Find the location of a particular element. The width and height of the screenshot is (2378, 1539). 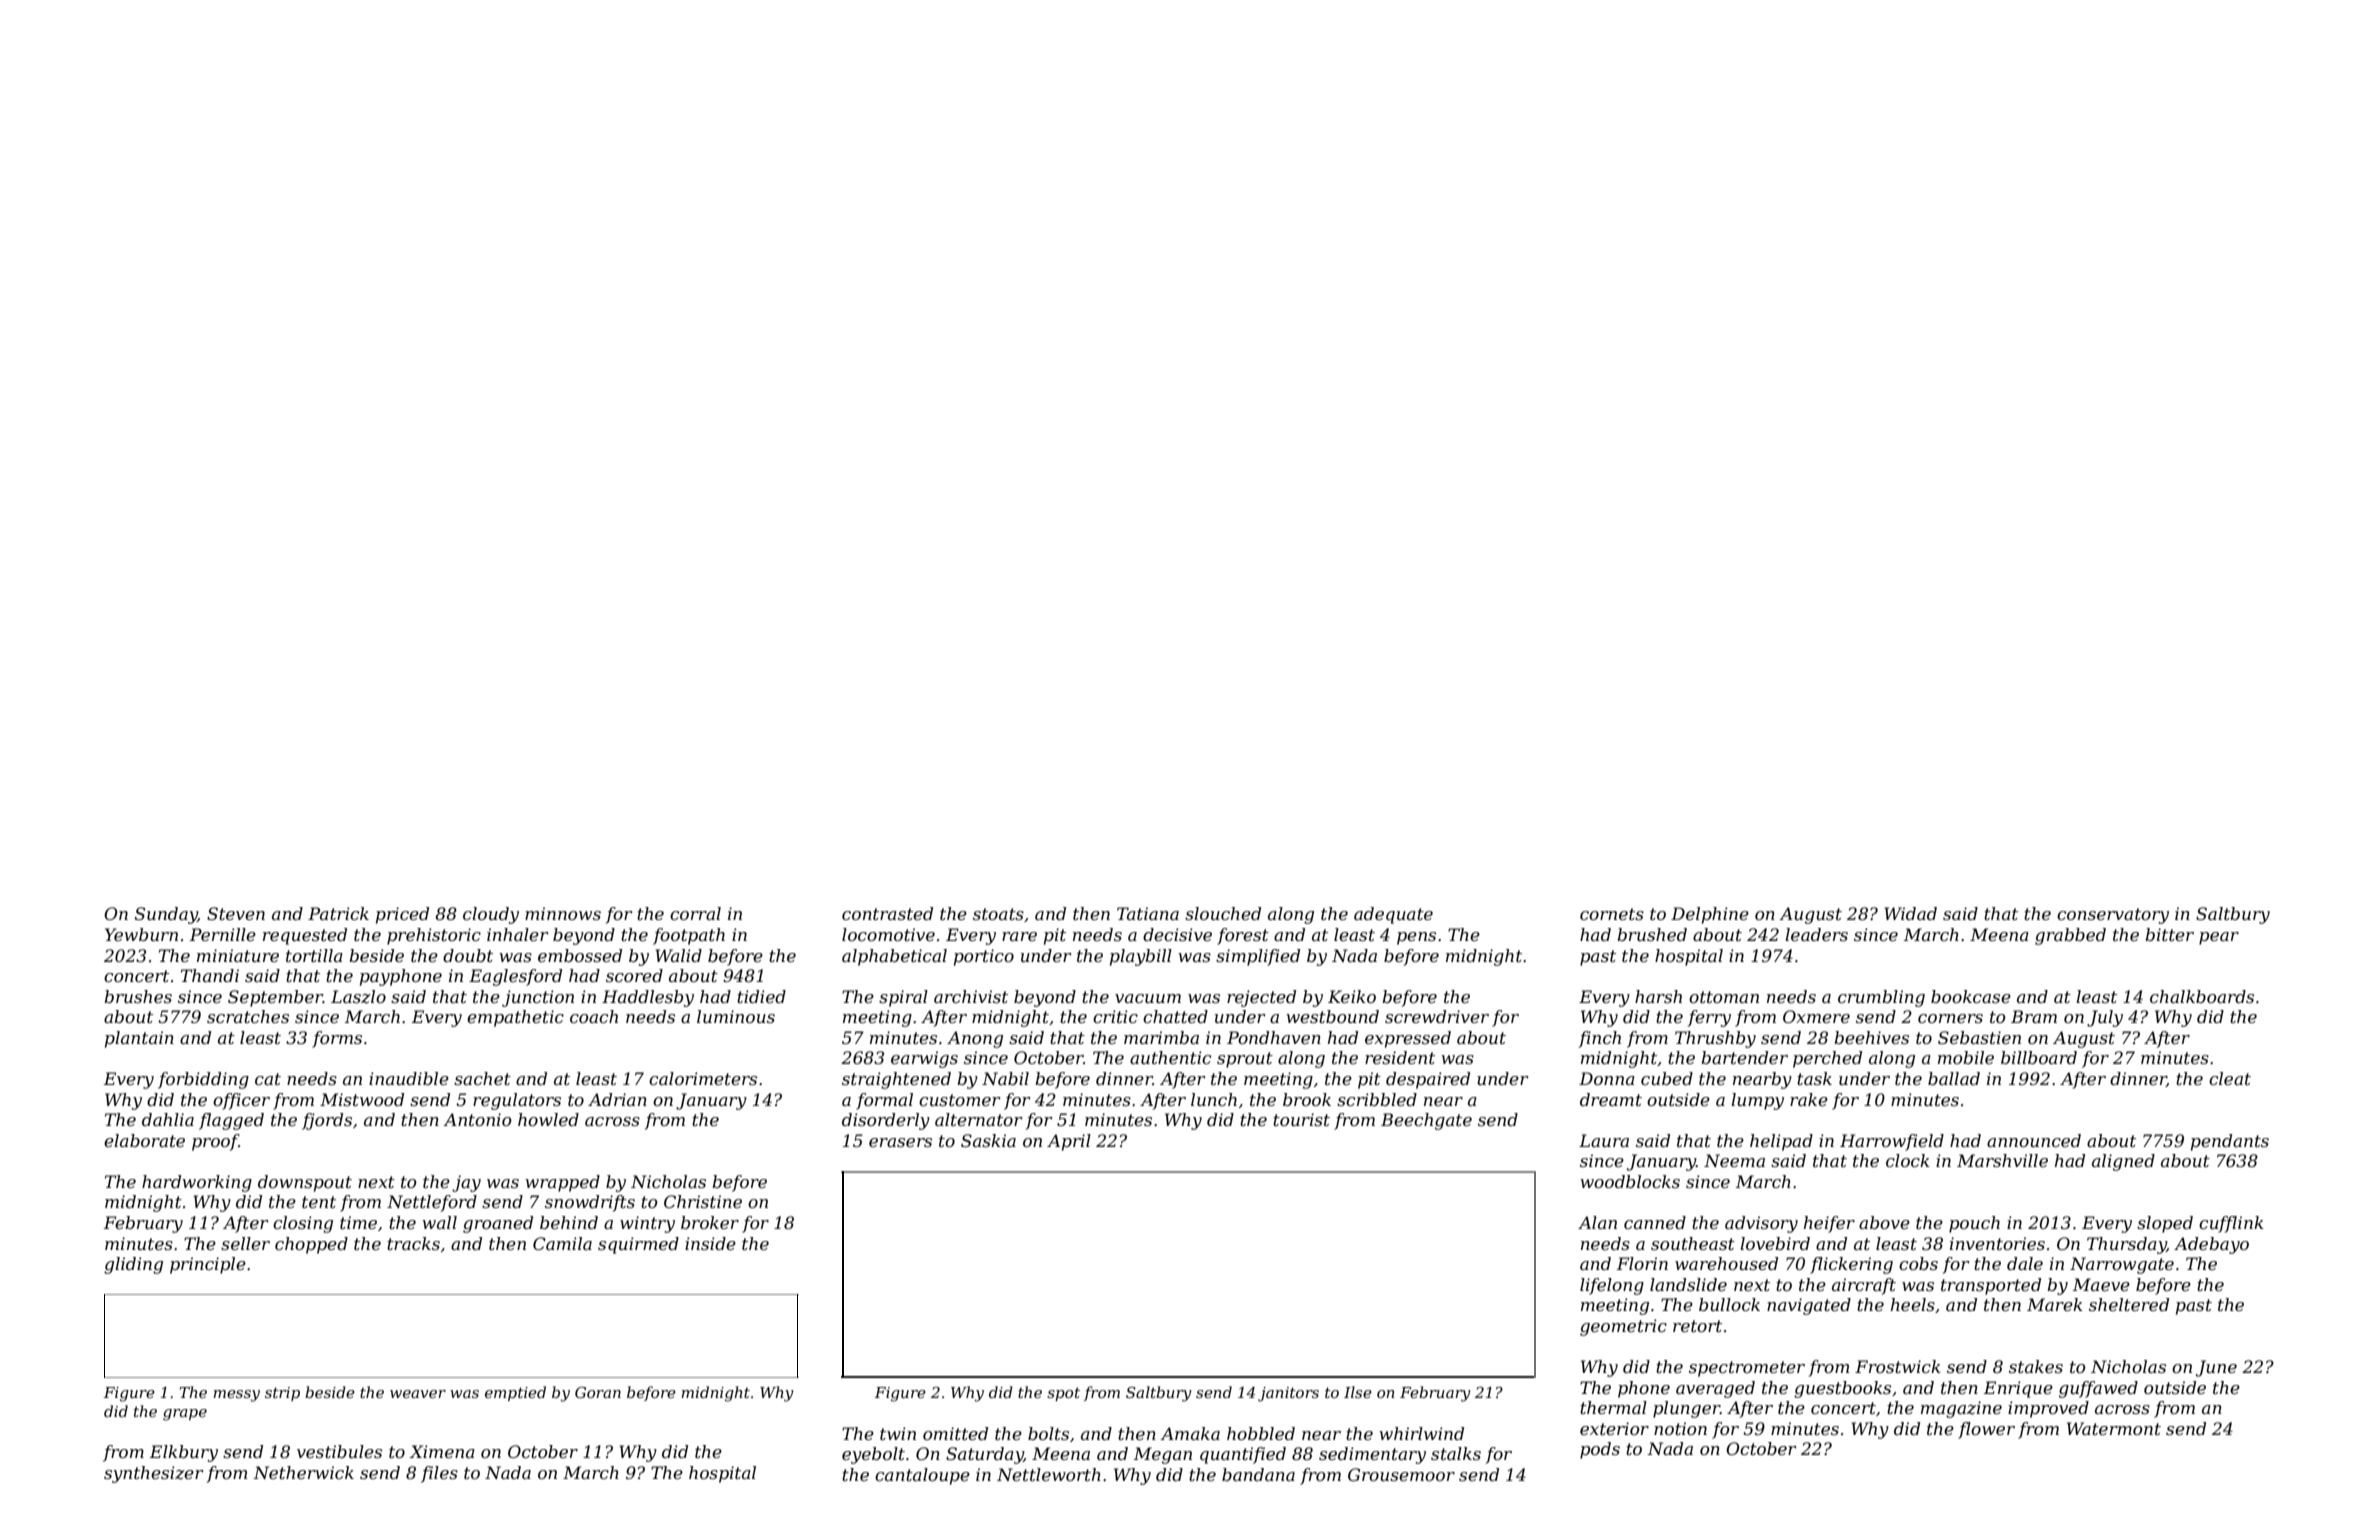

gliding is located at coordinates (133, 1265).
